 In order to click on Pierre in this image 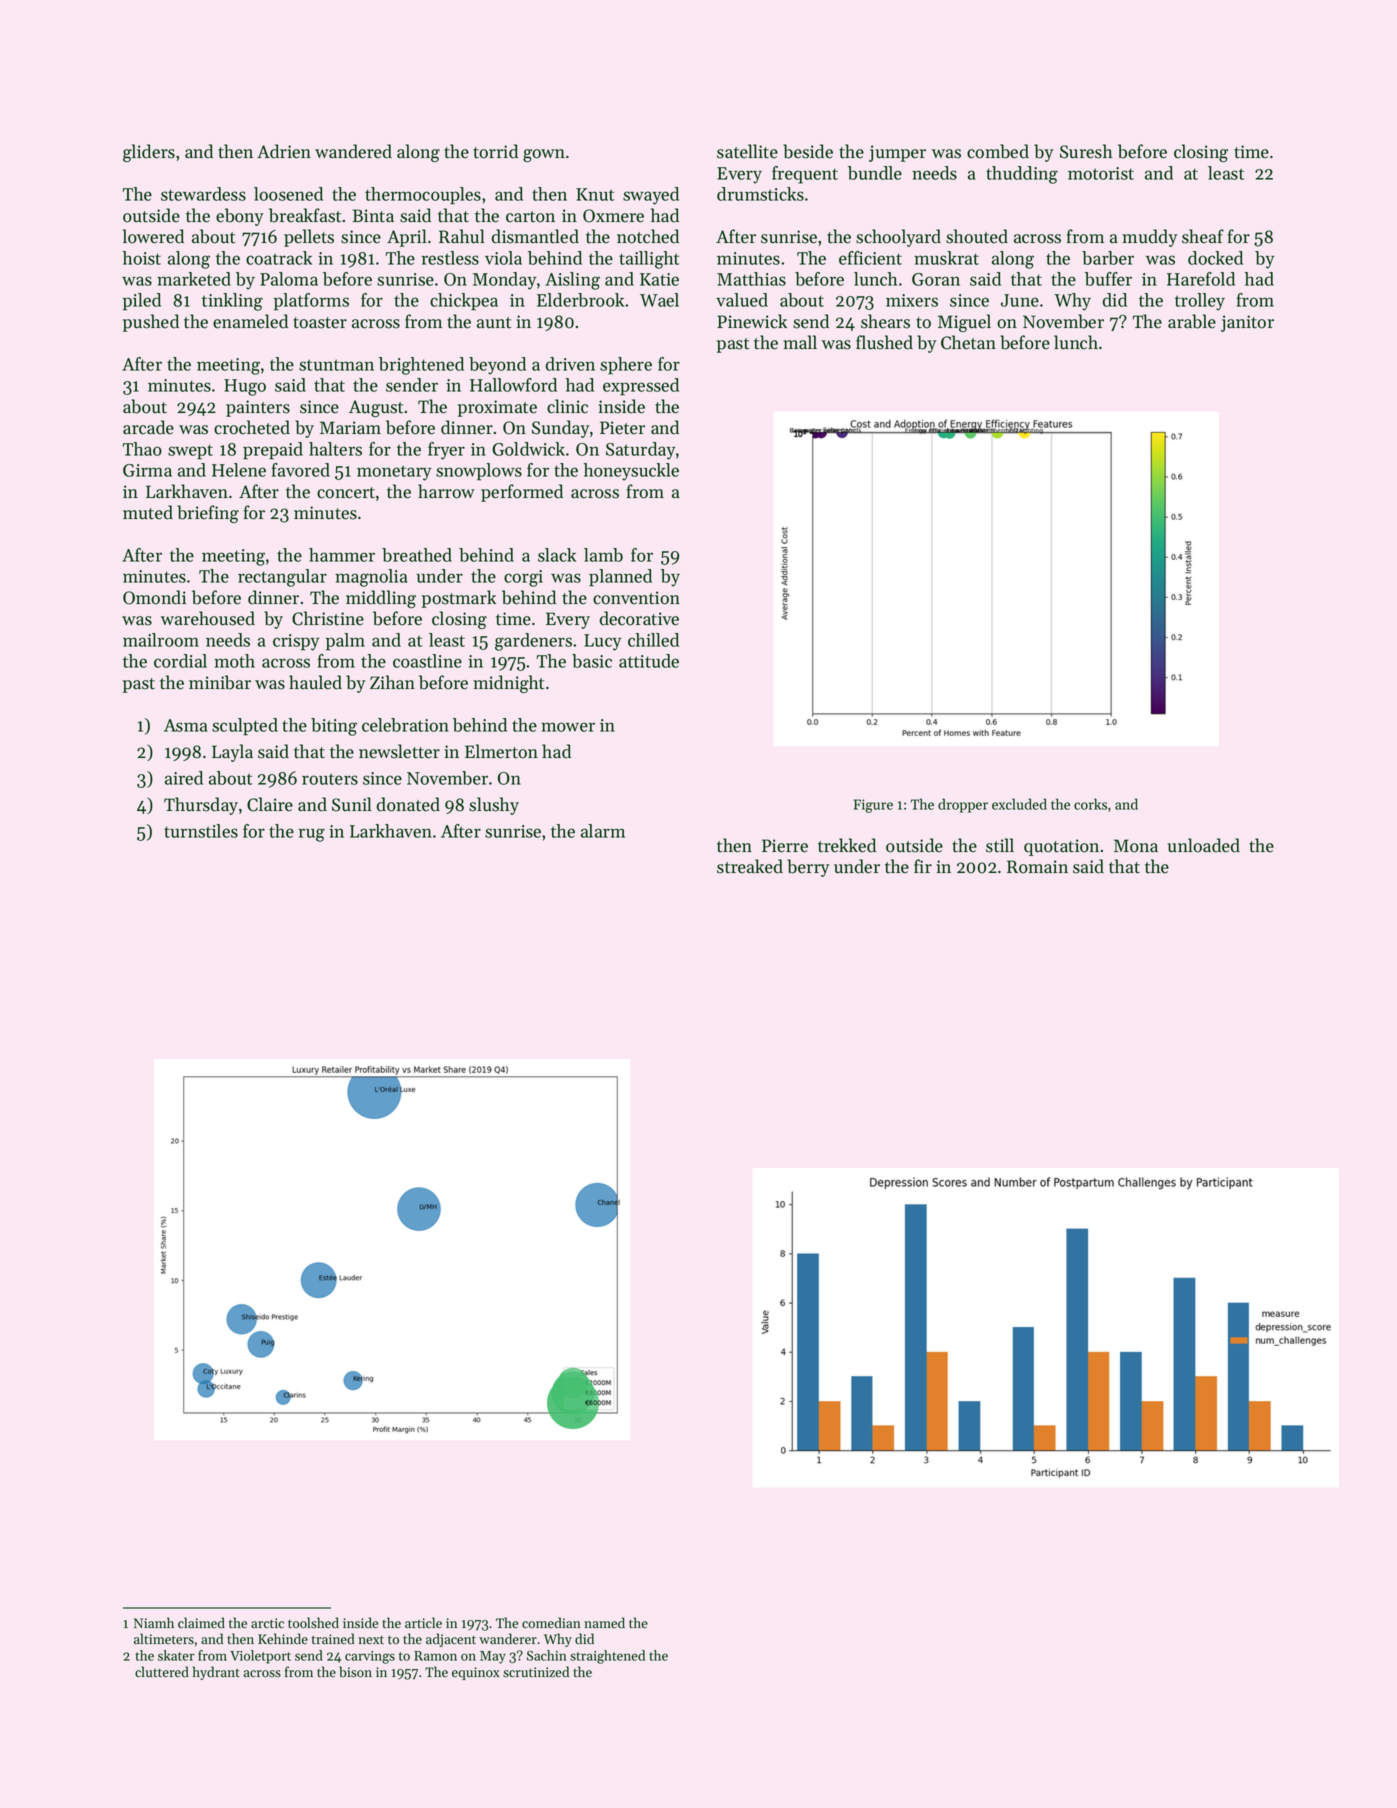, I will do `click(785, 846)`.
